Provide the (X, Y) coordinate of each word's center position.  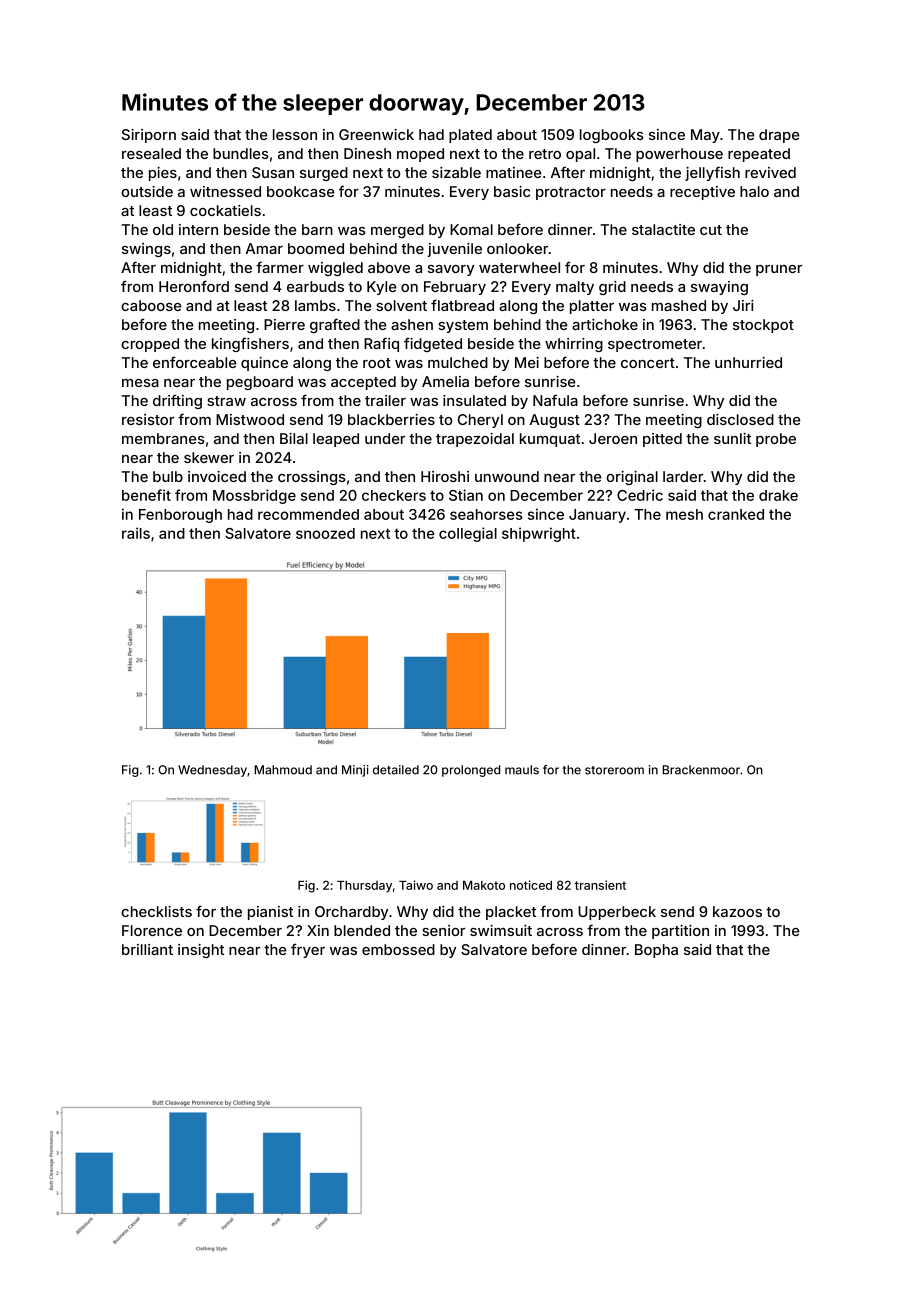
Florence (152, 930)
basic (512, 191)
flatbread (462, 305)
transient (600, 885)
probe (776, 440)
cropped (150, 345)
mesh (684, 514)
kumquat (550, 440)
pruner (779, 270)
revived (770, 172)
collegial (468, 534)
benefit (146, 495)
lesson (295, 134)
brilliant (147, 949)
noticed (531, 885)
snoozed (325, 533)
